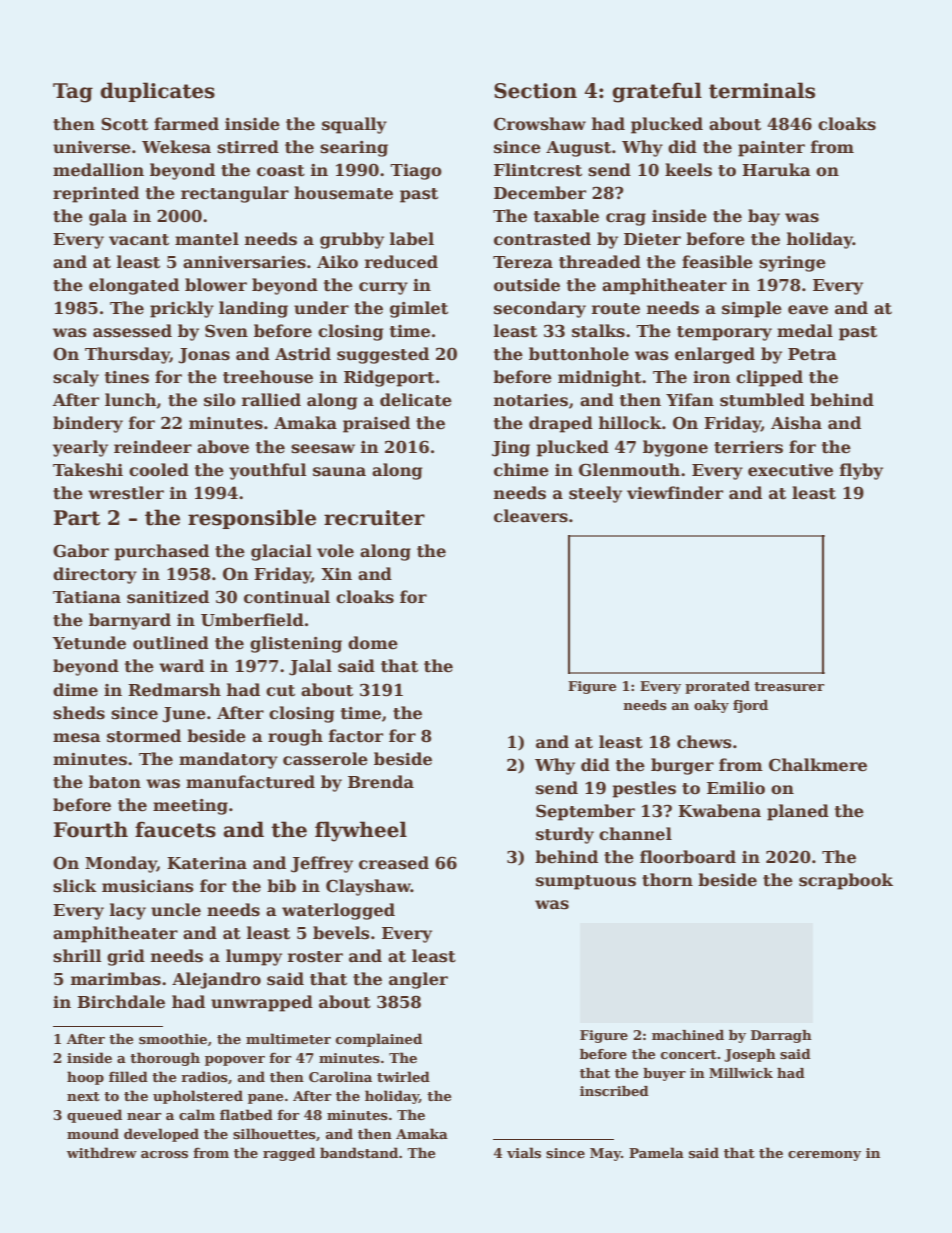 The image size is (952, 1233). I want to click on Tag, so click(73, 93).
